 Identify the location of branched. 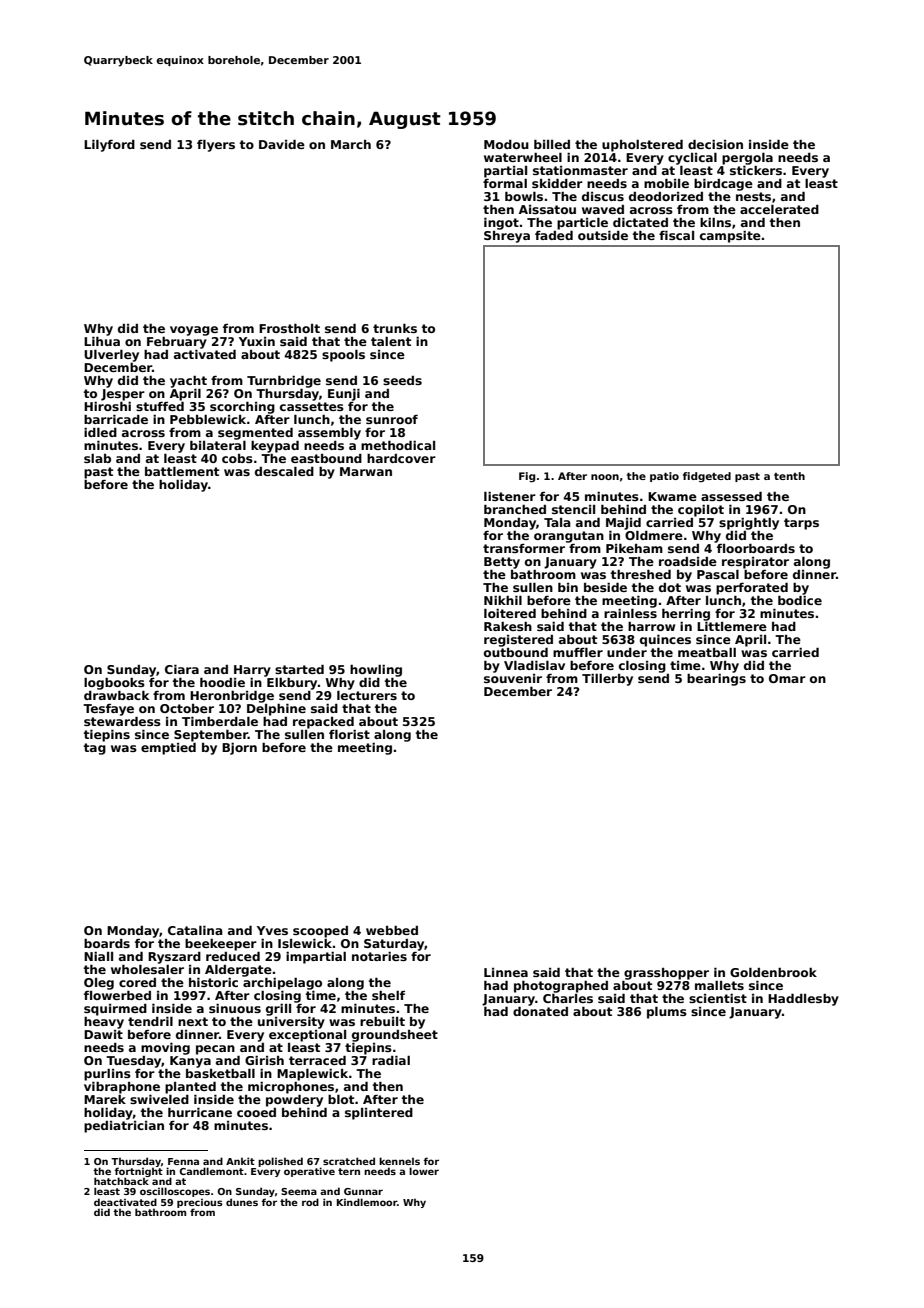
(515, 509).
